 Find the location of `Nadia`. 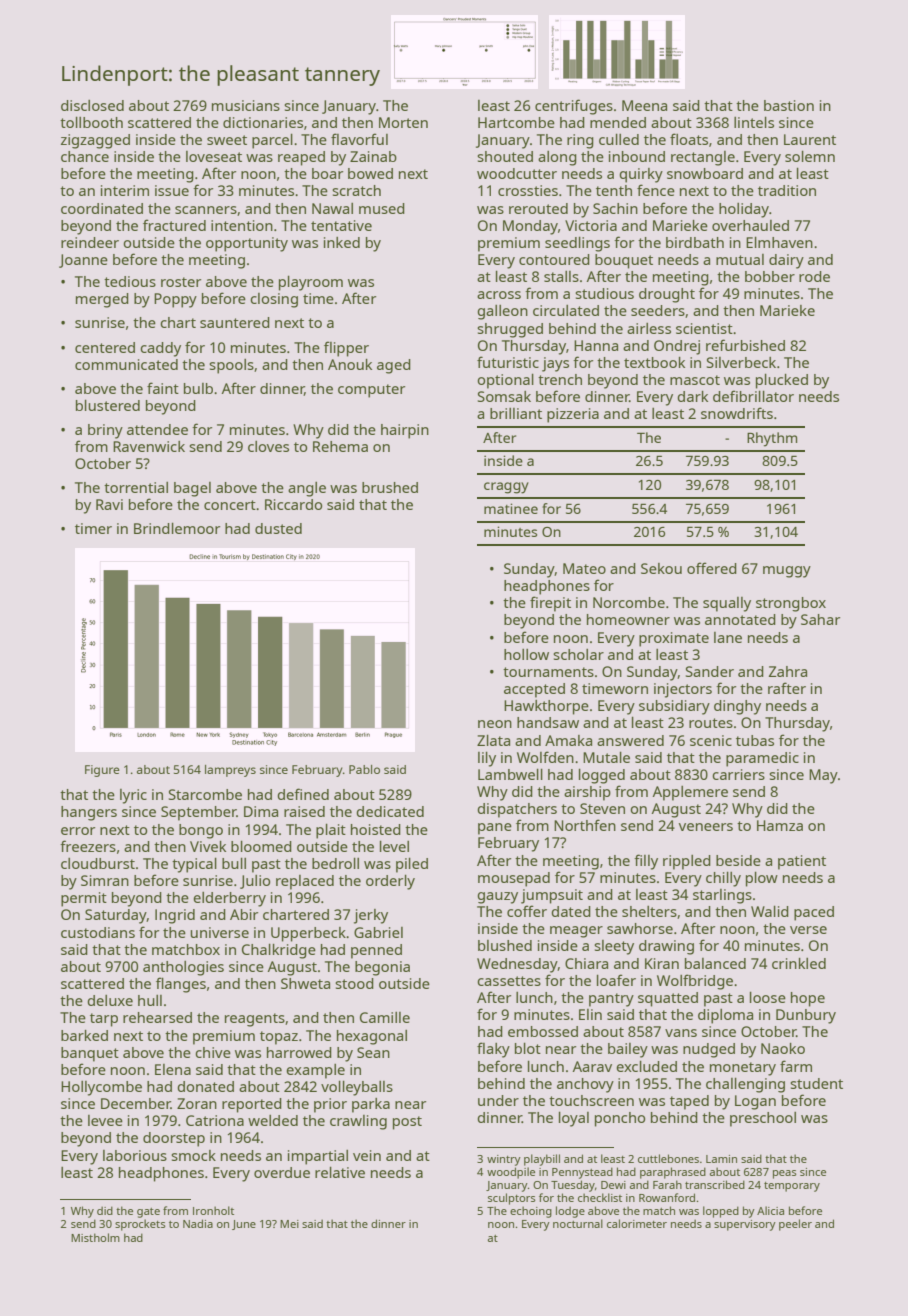

Nadia is located at coordinates (198, 1223).
